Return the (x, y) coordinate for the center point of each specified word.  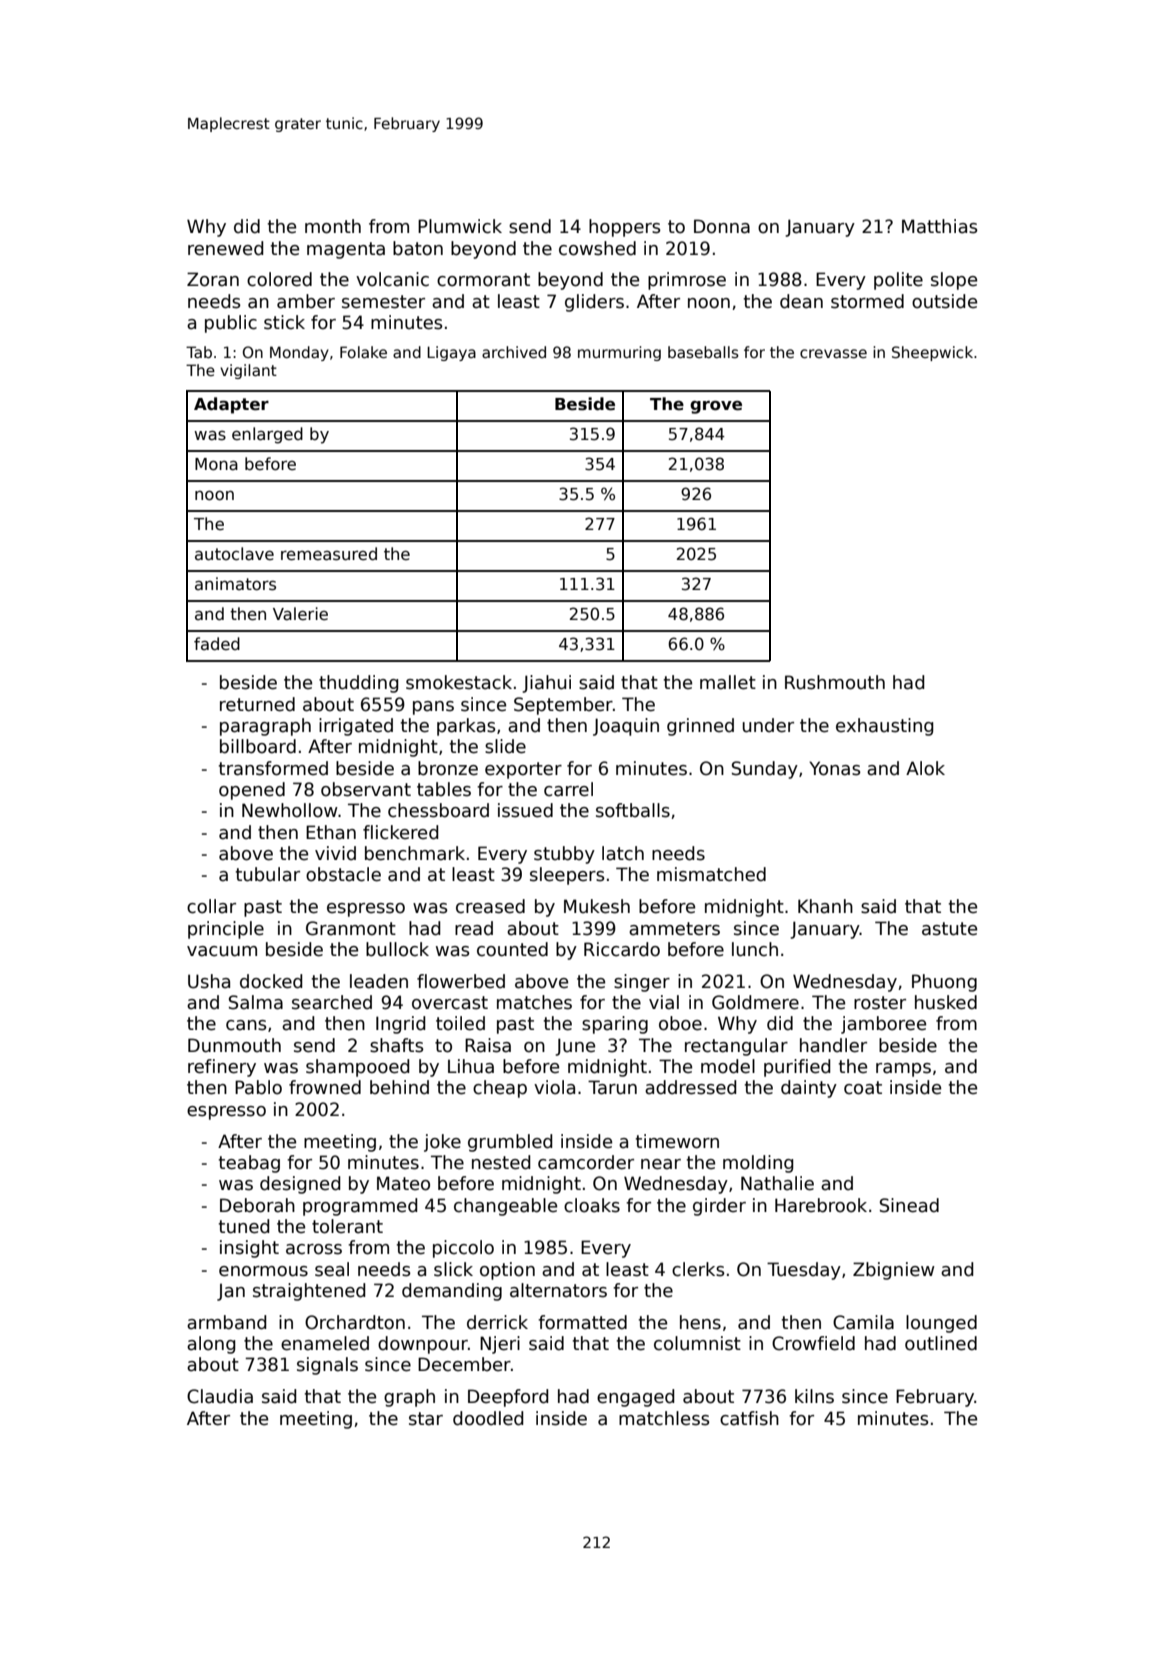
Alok (925, 768)
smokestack (459, 682)
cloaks (592, 1205)
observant (366, 789)
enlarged (267, 435)
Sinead (909, 1205)
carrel (568, 789)
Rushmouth (835, 682)
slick (453, 1269)
